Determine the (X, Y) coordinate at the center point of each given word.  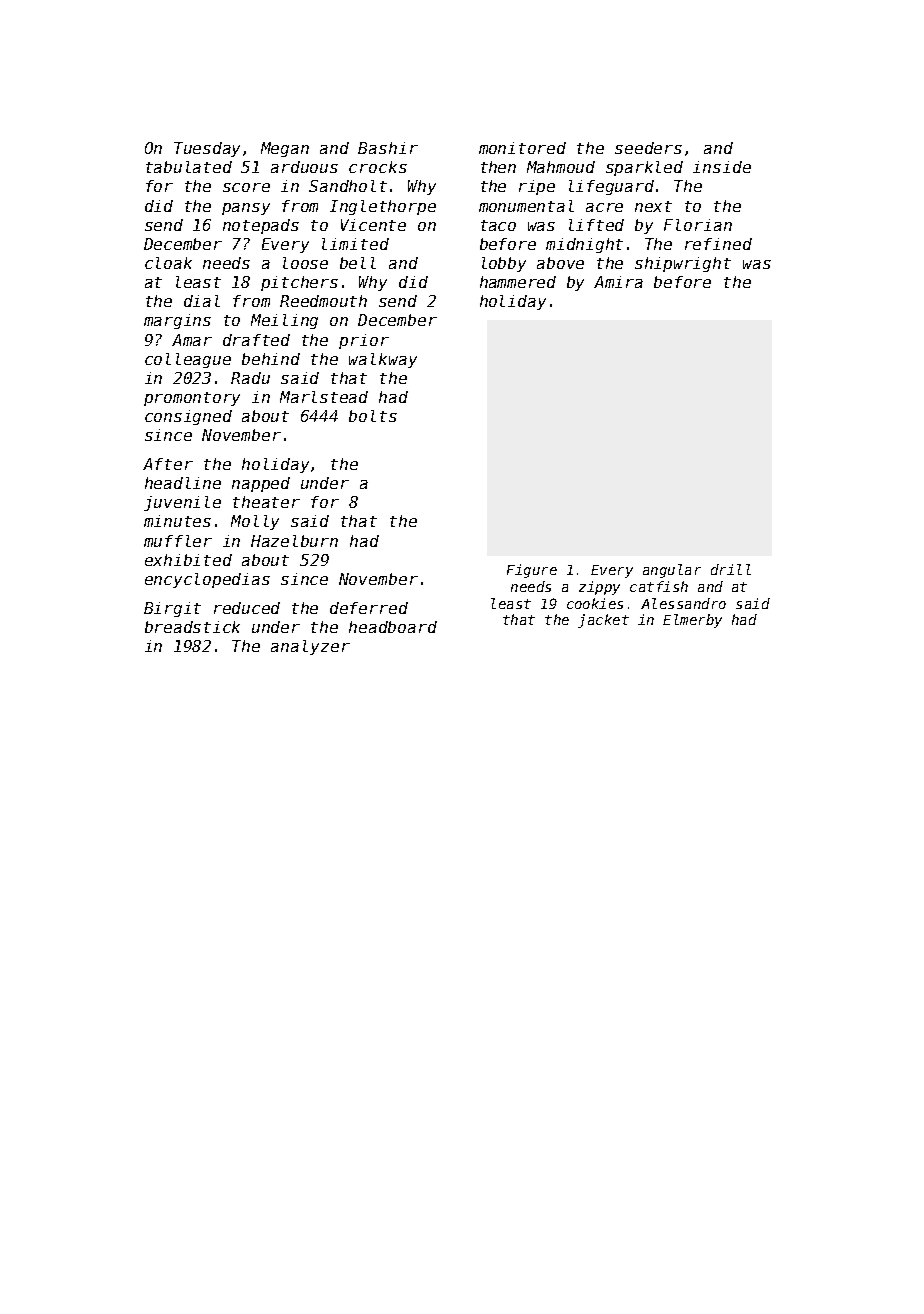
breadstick (192, 627)
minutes (177, 521)
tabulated (189, 167)
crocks (378, 167)
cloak (168, 263)
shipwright (683, 264)
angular (672, 571)
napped (261, 484)
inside (722, 167)
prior (364, 341)
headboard (393, 627)
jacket (603, 621)
